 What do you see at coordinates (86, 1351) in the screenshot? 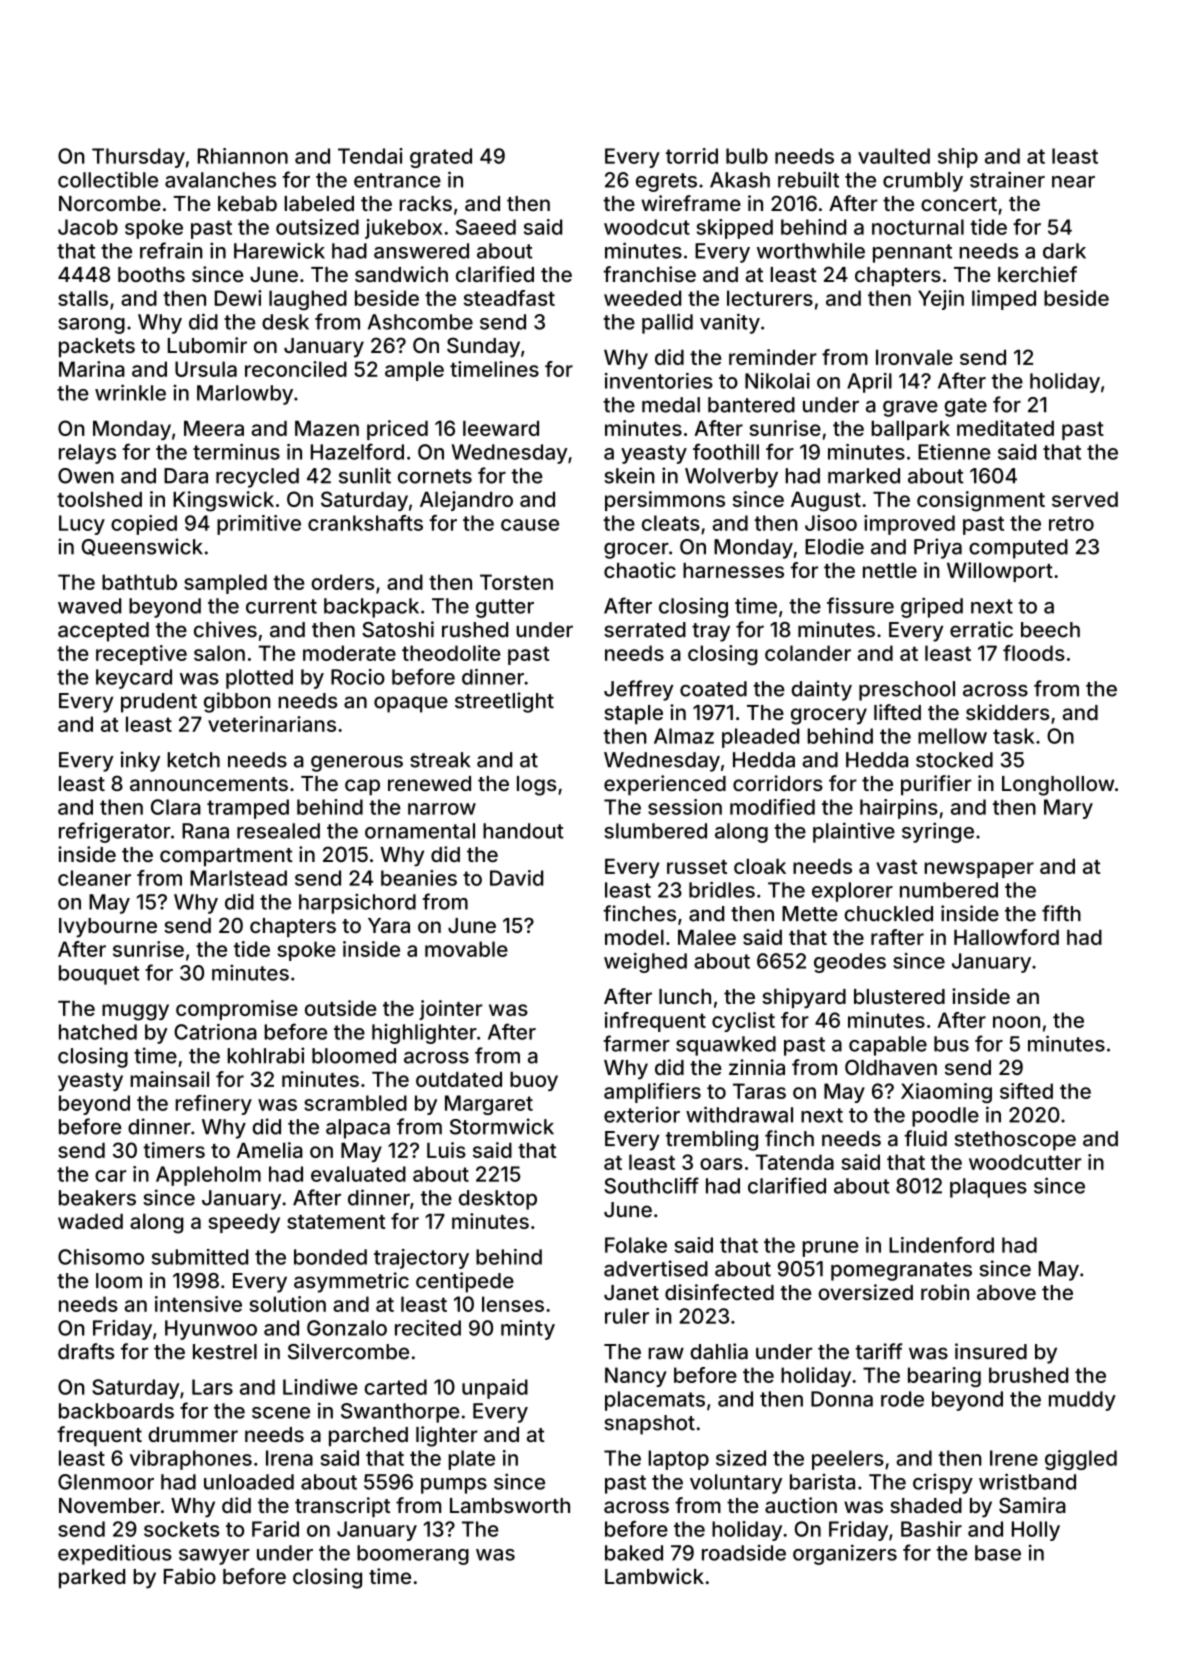
I see `drafts` at bounding box center [86, 1351].
